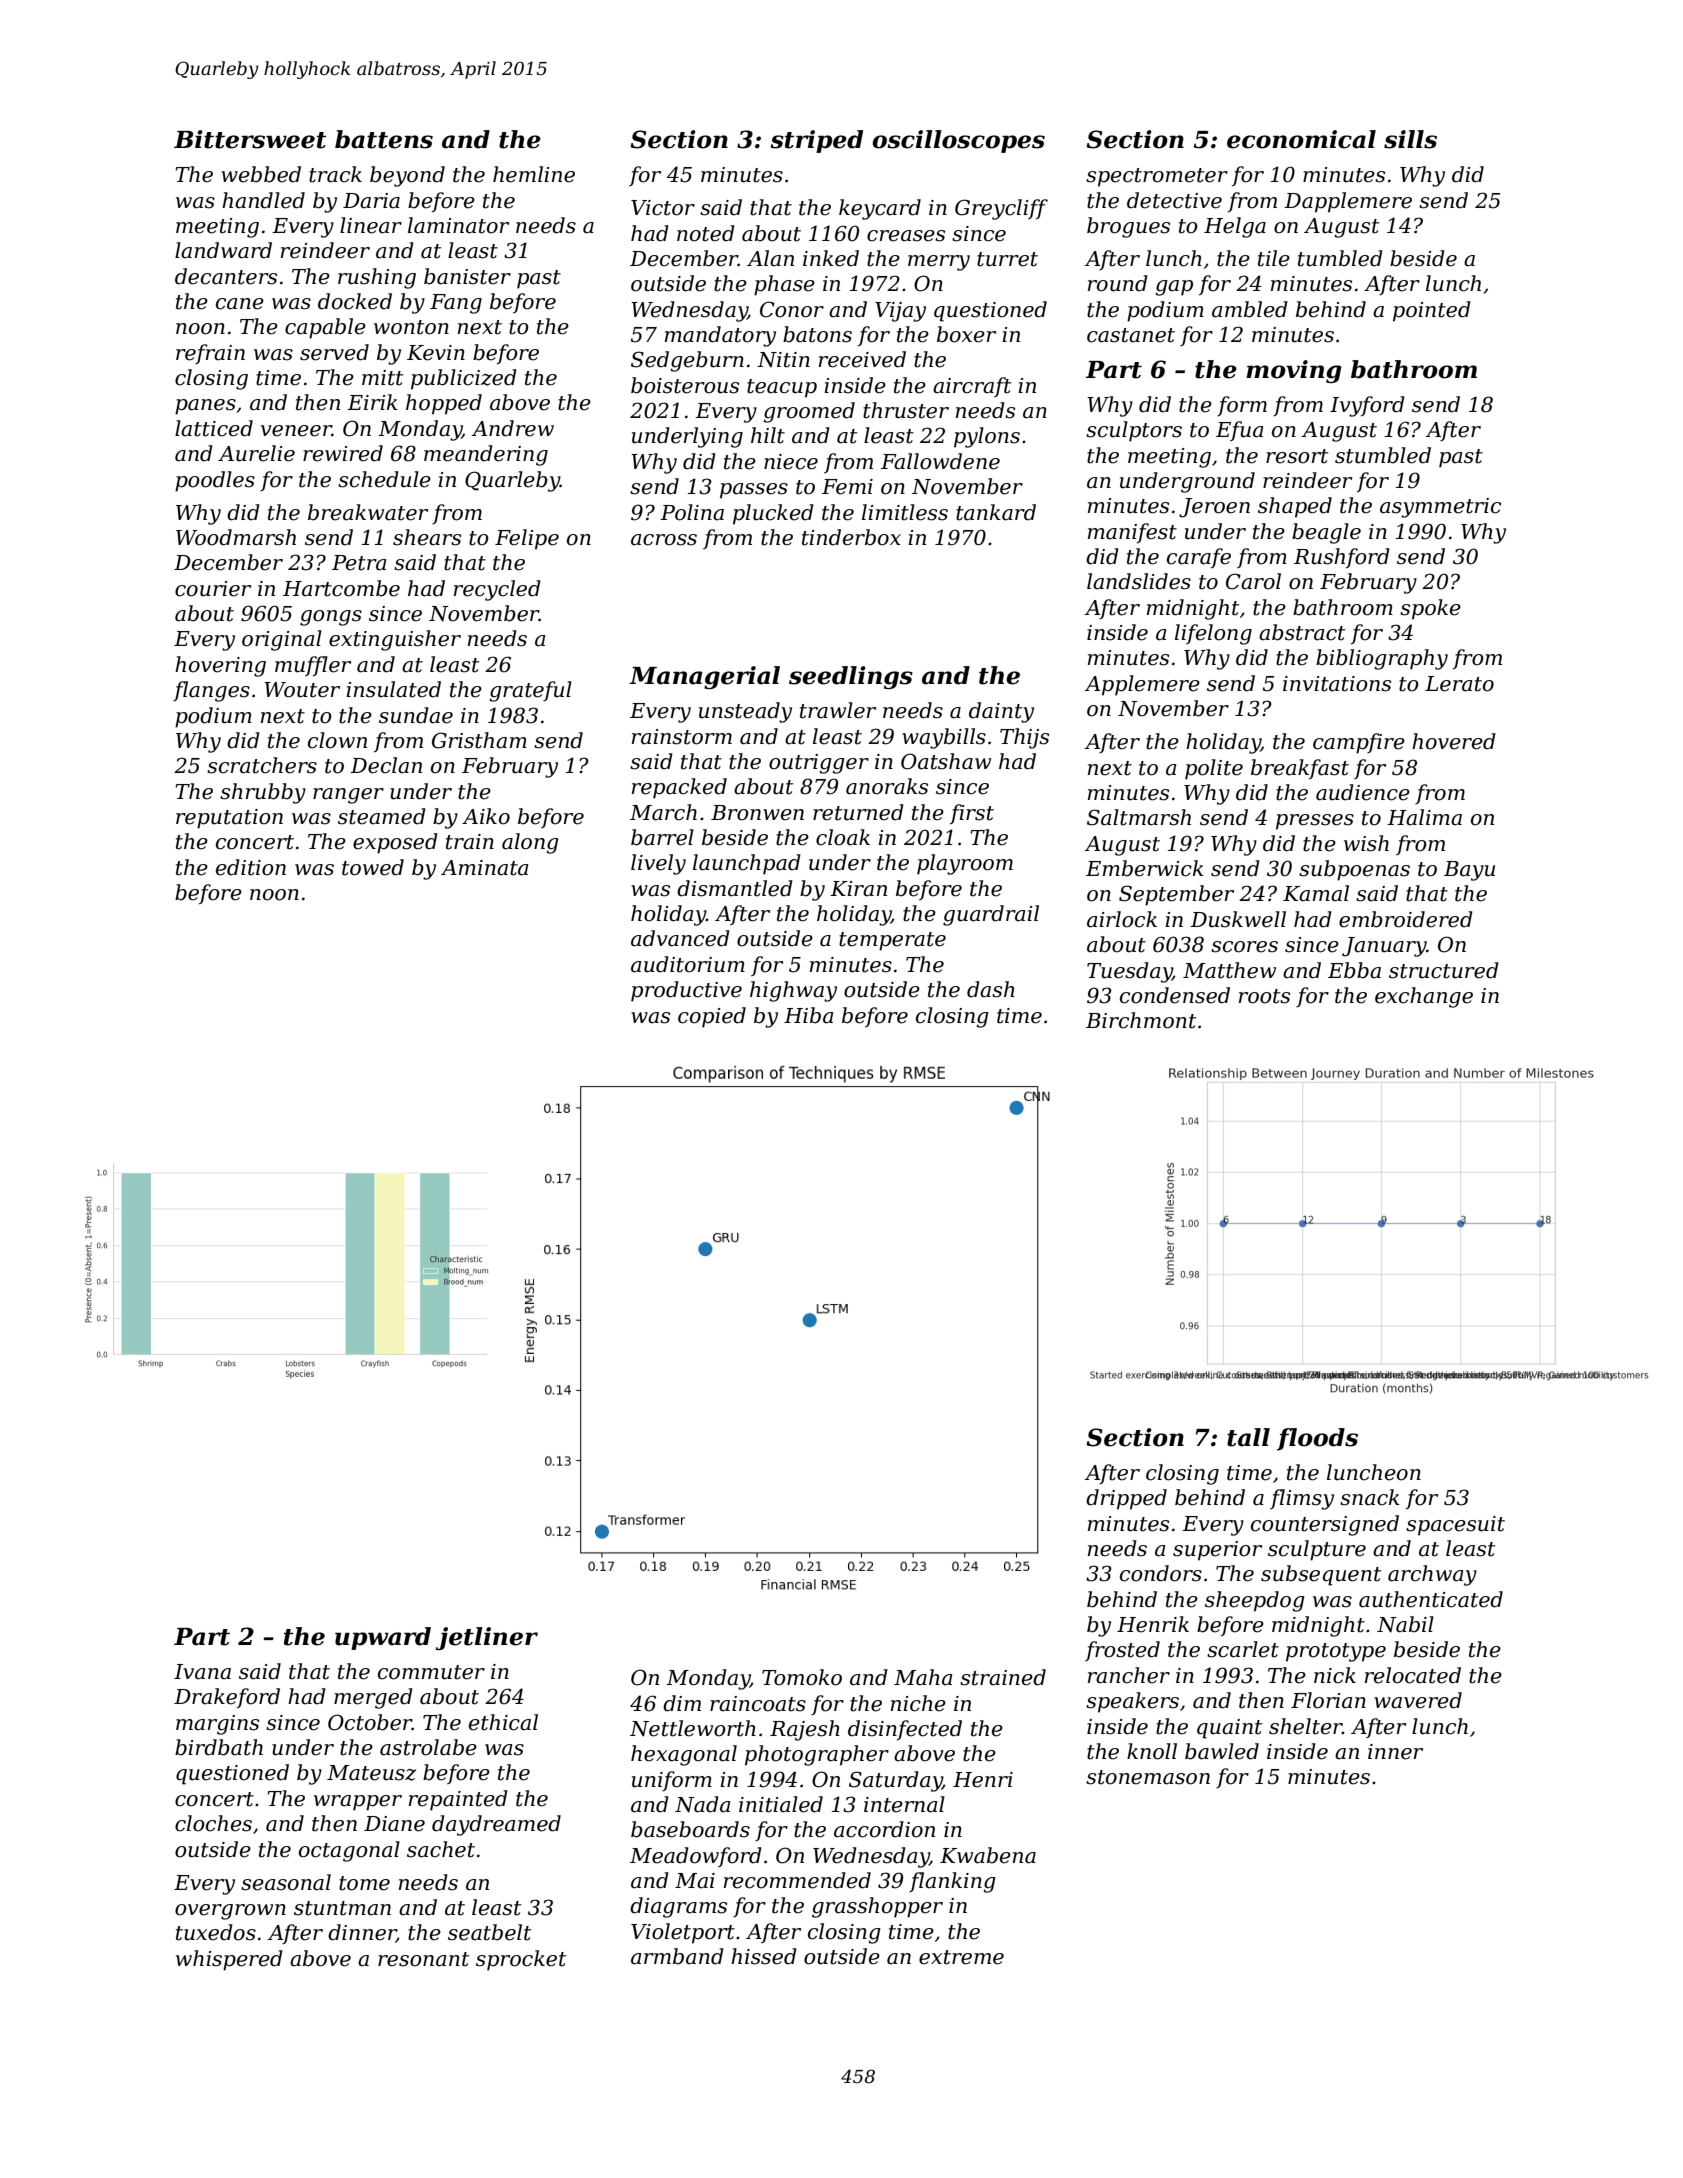 The image size is (1683, 2178). Describe the element at coordinates (1126, 1499) in the image. I see `dripped` at that location.
